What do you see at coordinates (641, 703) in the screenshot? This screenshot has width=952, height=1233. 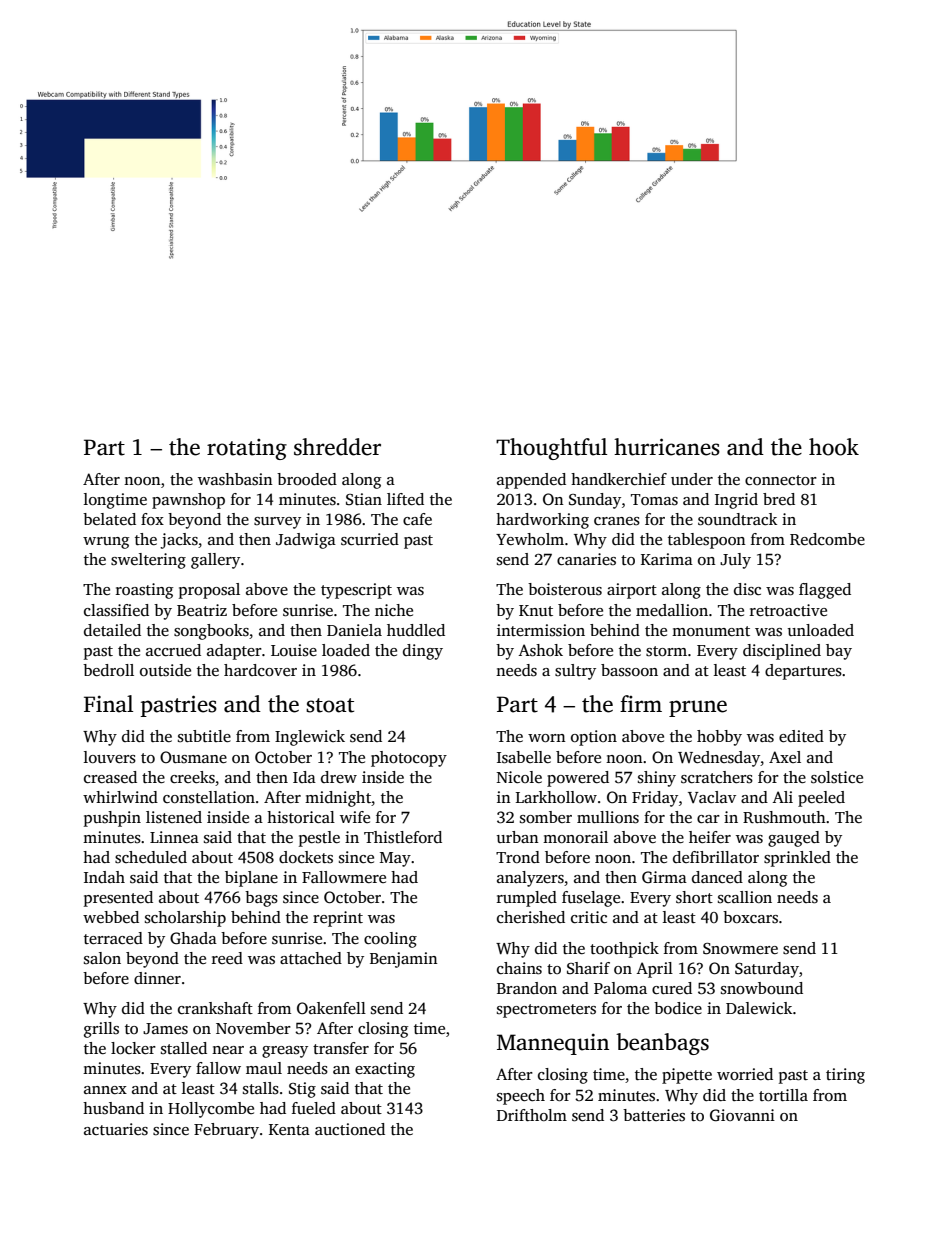 I see `firm` at bounding box center [641, 703].
